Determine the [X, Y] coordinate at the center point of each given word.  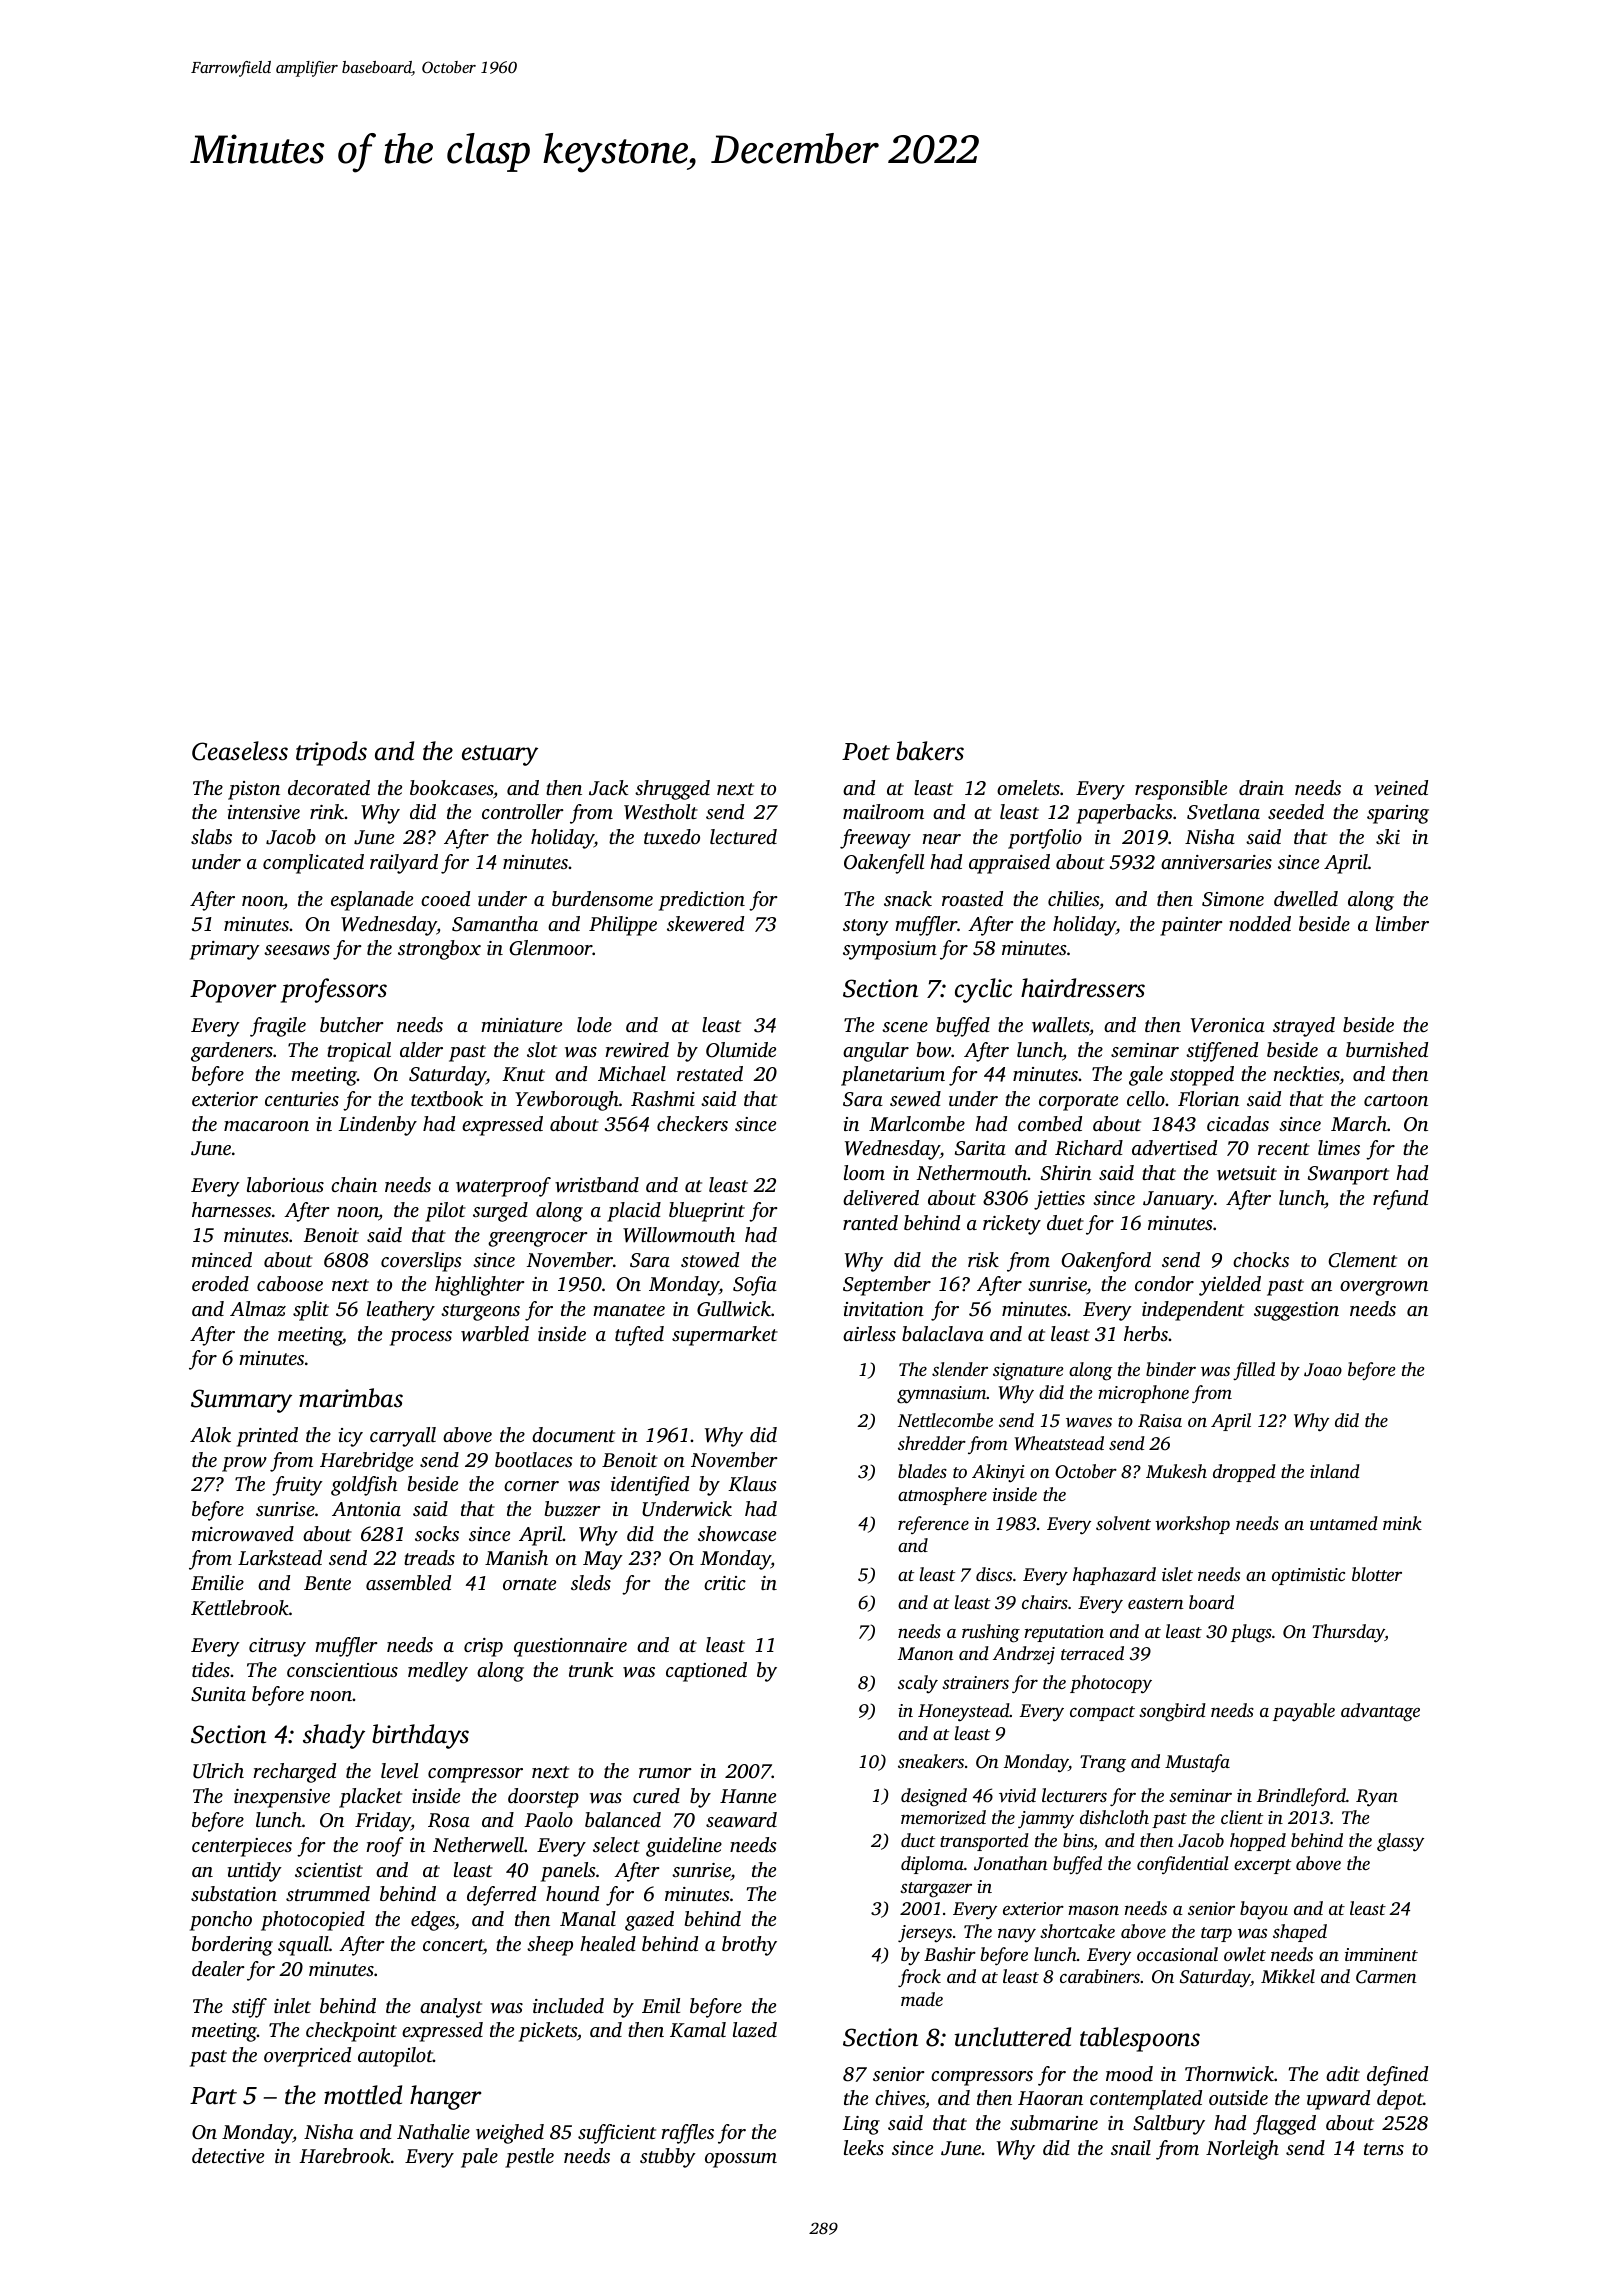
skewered [705, 924]
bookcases [451, 787]
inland [1335, 1471]
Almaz [258, 1309]
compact [1102, 1713]
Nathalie [433, 2131]
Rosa [449, 1820]
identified [650, 1486]
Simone [1233, 899]
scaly [918, 1684]
